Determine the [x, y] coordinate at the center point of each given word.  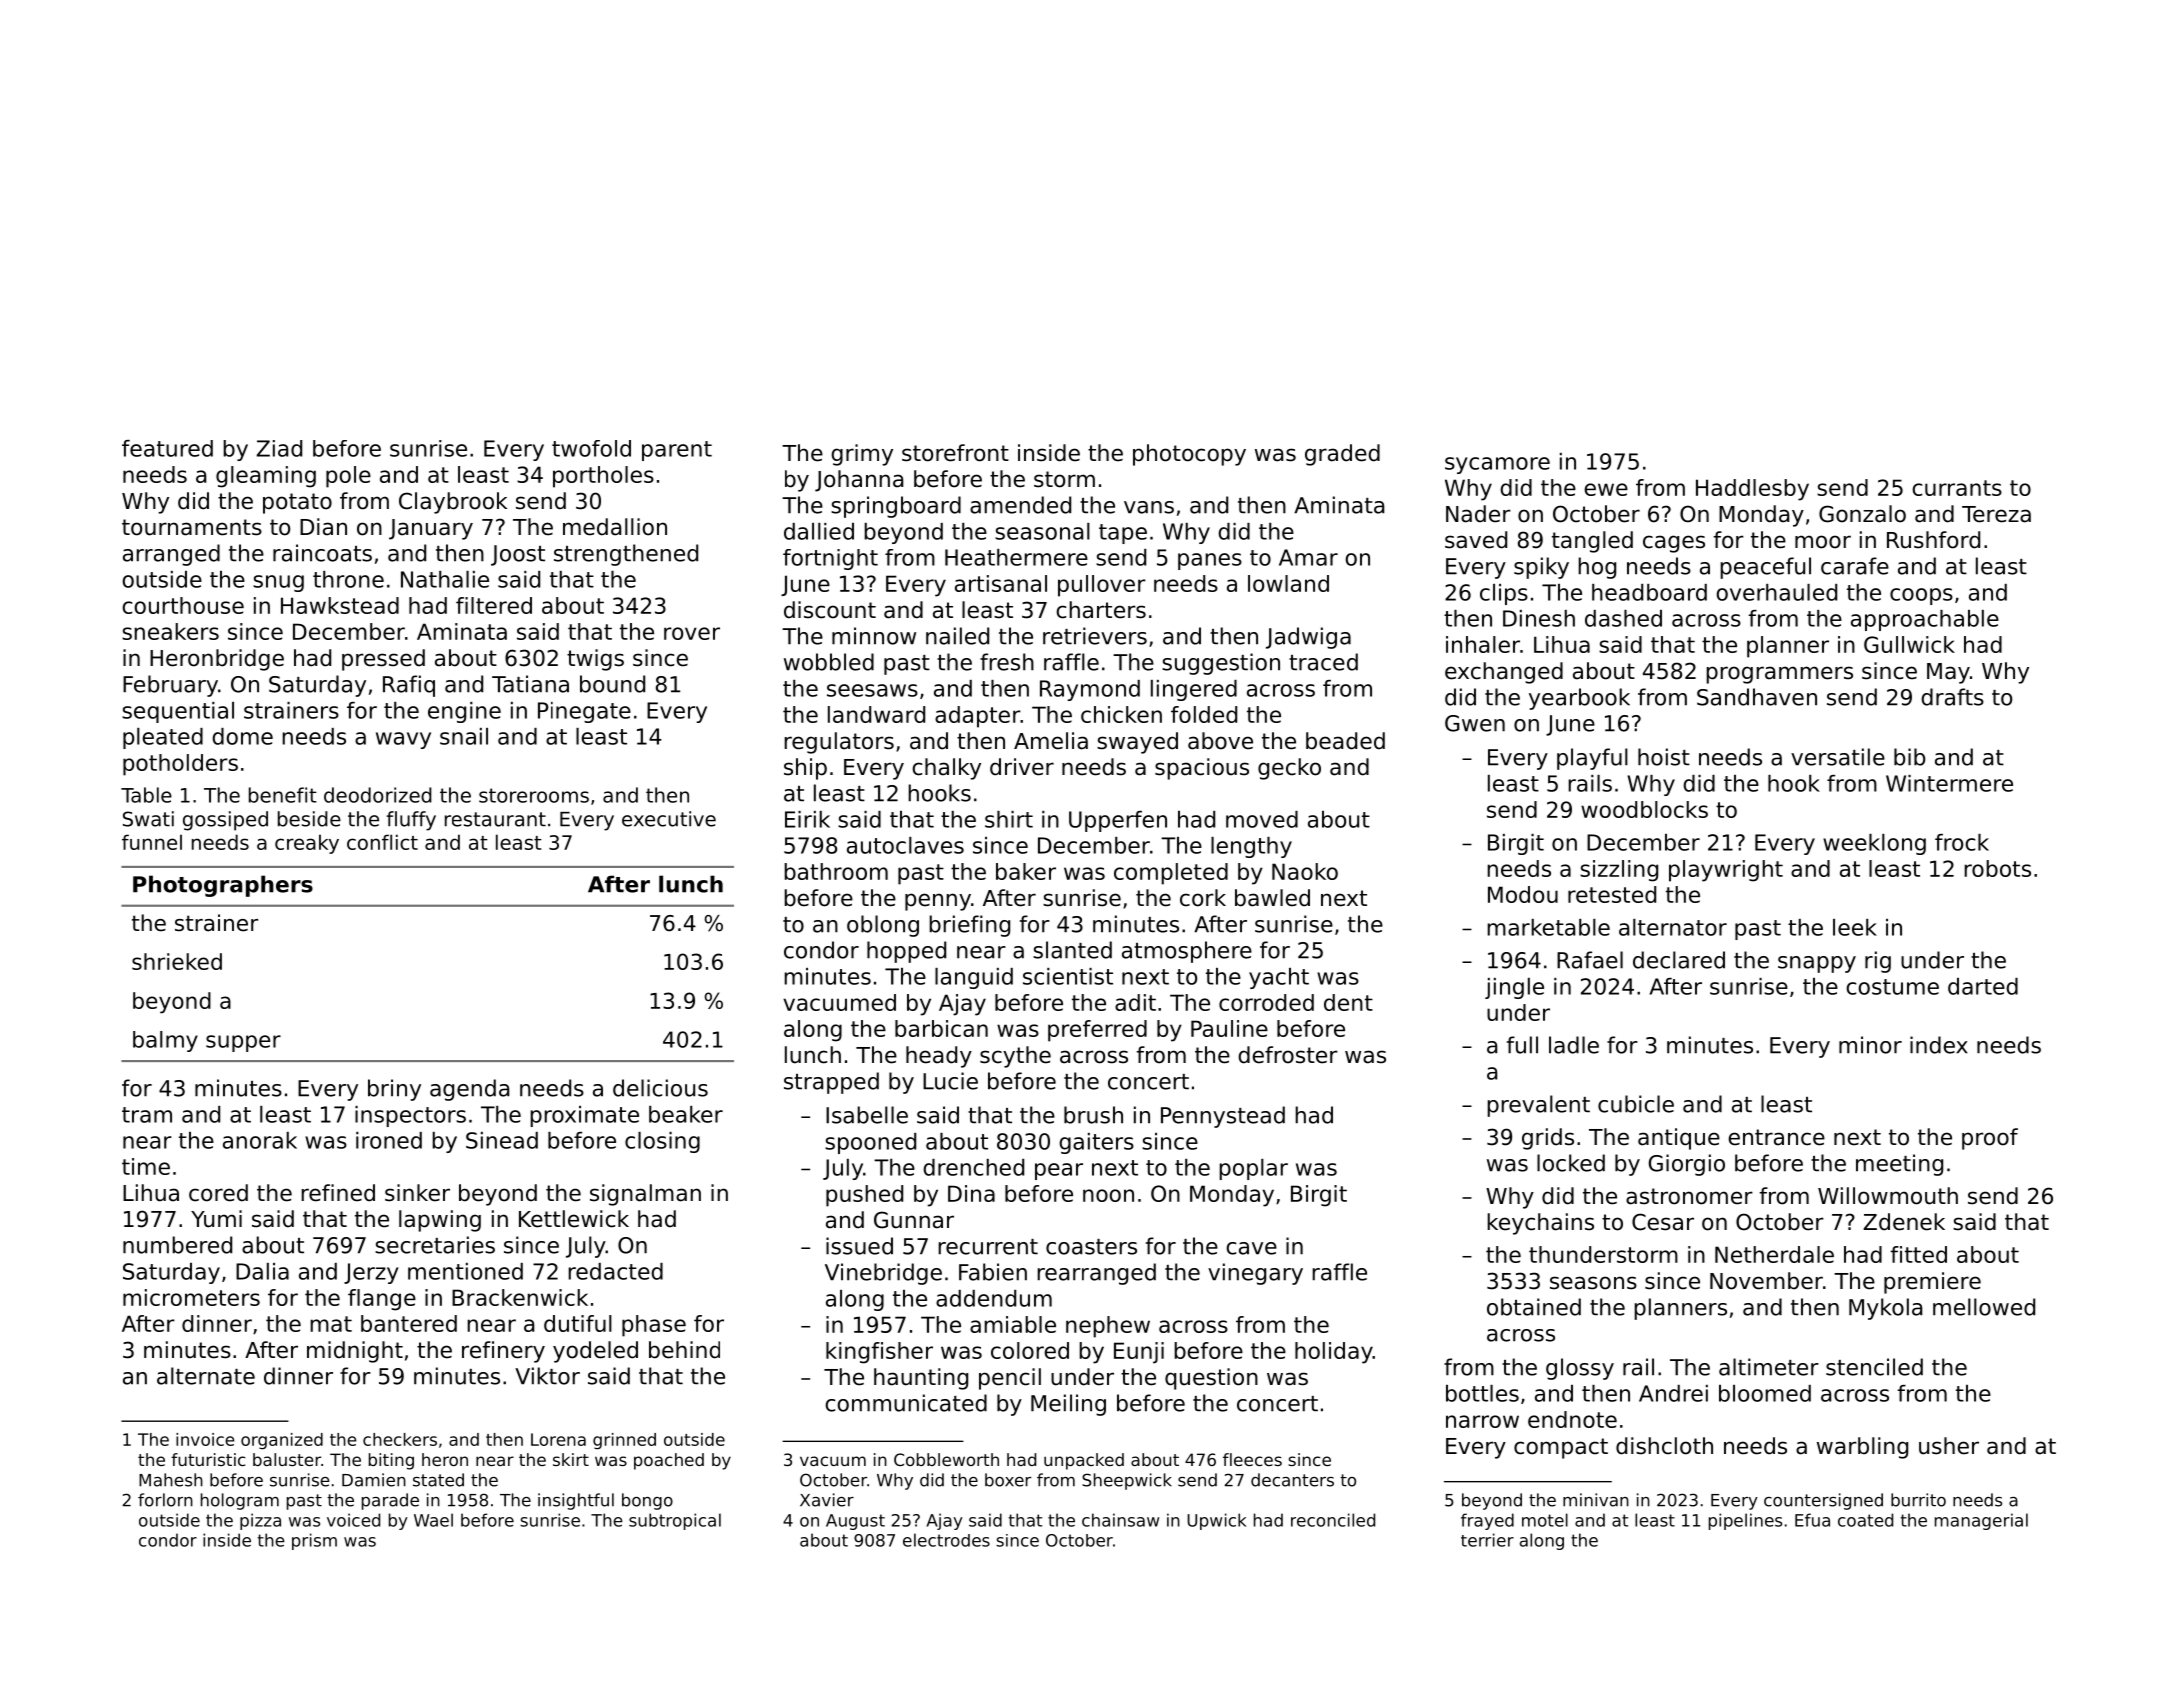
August [855, 1522]
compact [1561, 1448]
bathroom [836, 871]
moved [1262, 819]
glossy [1580, 1369]
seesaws [872, 690]
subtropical [675, 1521]
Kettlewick [574, 1219]
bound [612, 684]
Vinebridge [883, 1274]
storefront [955, 453]
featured [167, 448]
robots [1997, 868]
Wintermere [1949, 783]
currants [1957, 488]
